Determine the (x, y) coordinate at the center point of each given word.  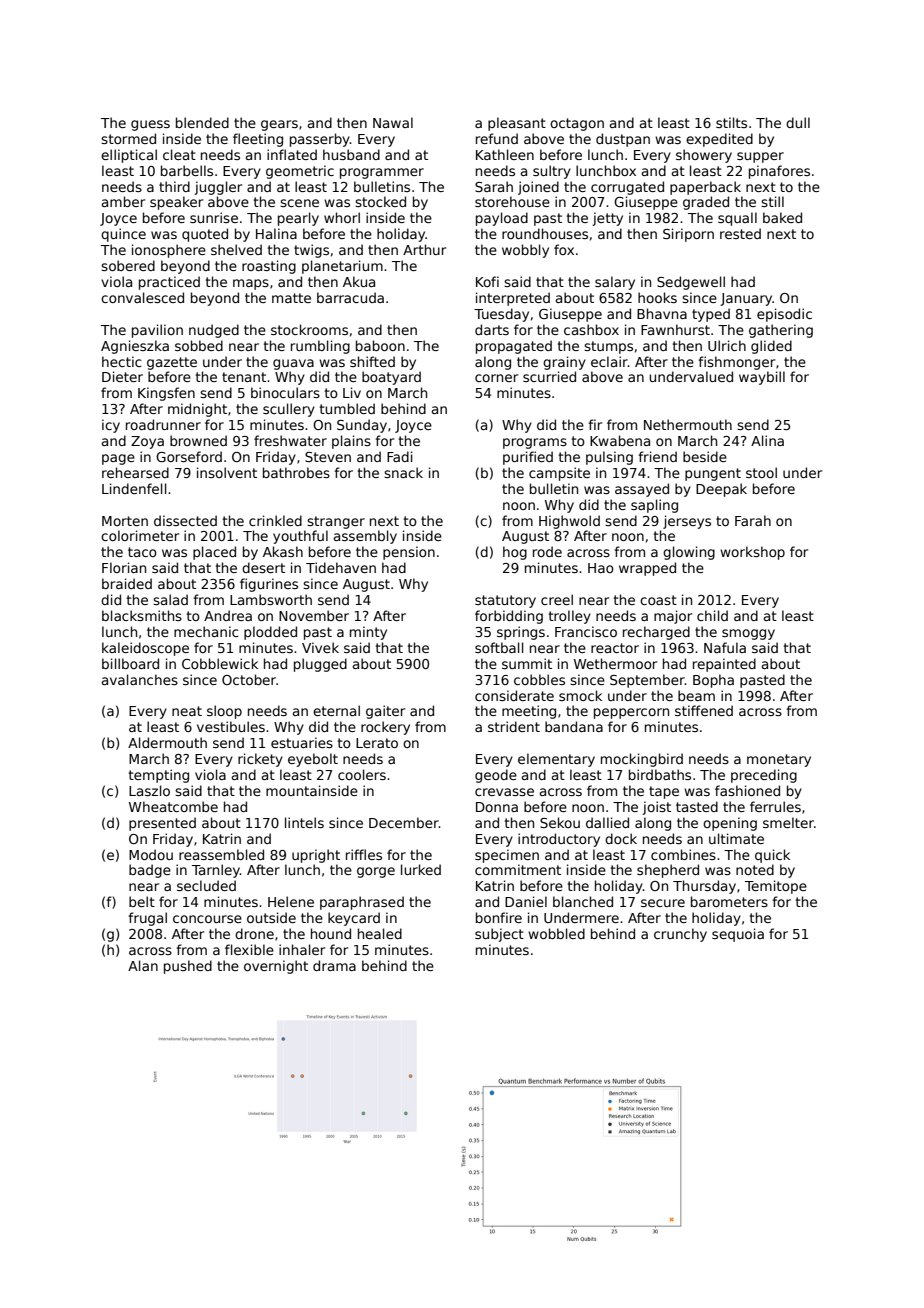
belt (142, 901)
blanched (583, 901)
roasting (269, 267)
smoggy (748, 634)
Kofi (487, 281)
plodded (270, 633)
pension (409, 553)
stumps (608, 347)
